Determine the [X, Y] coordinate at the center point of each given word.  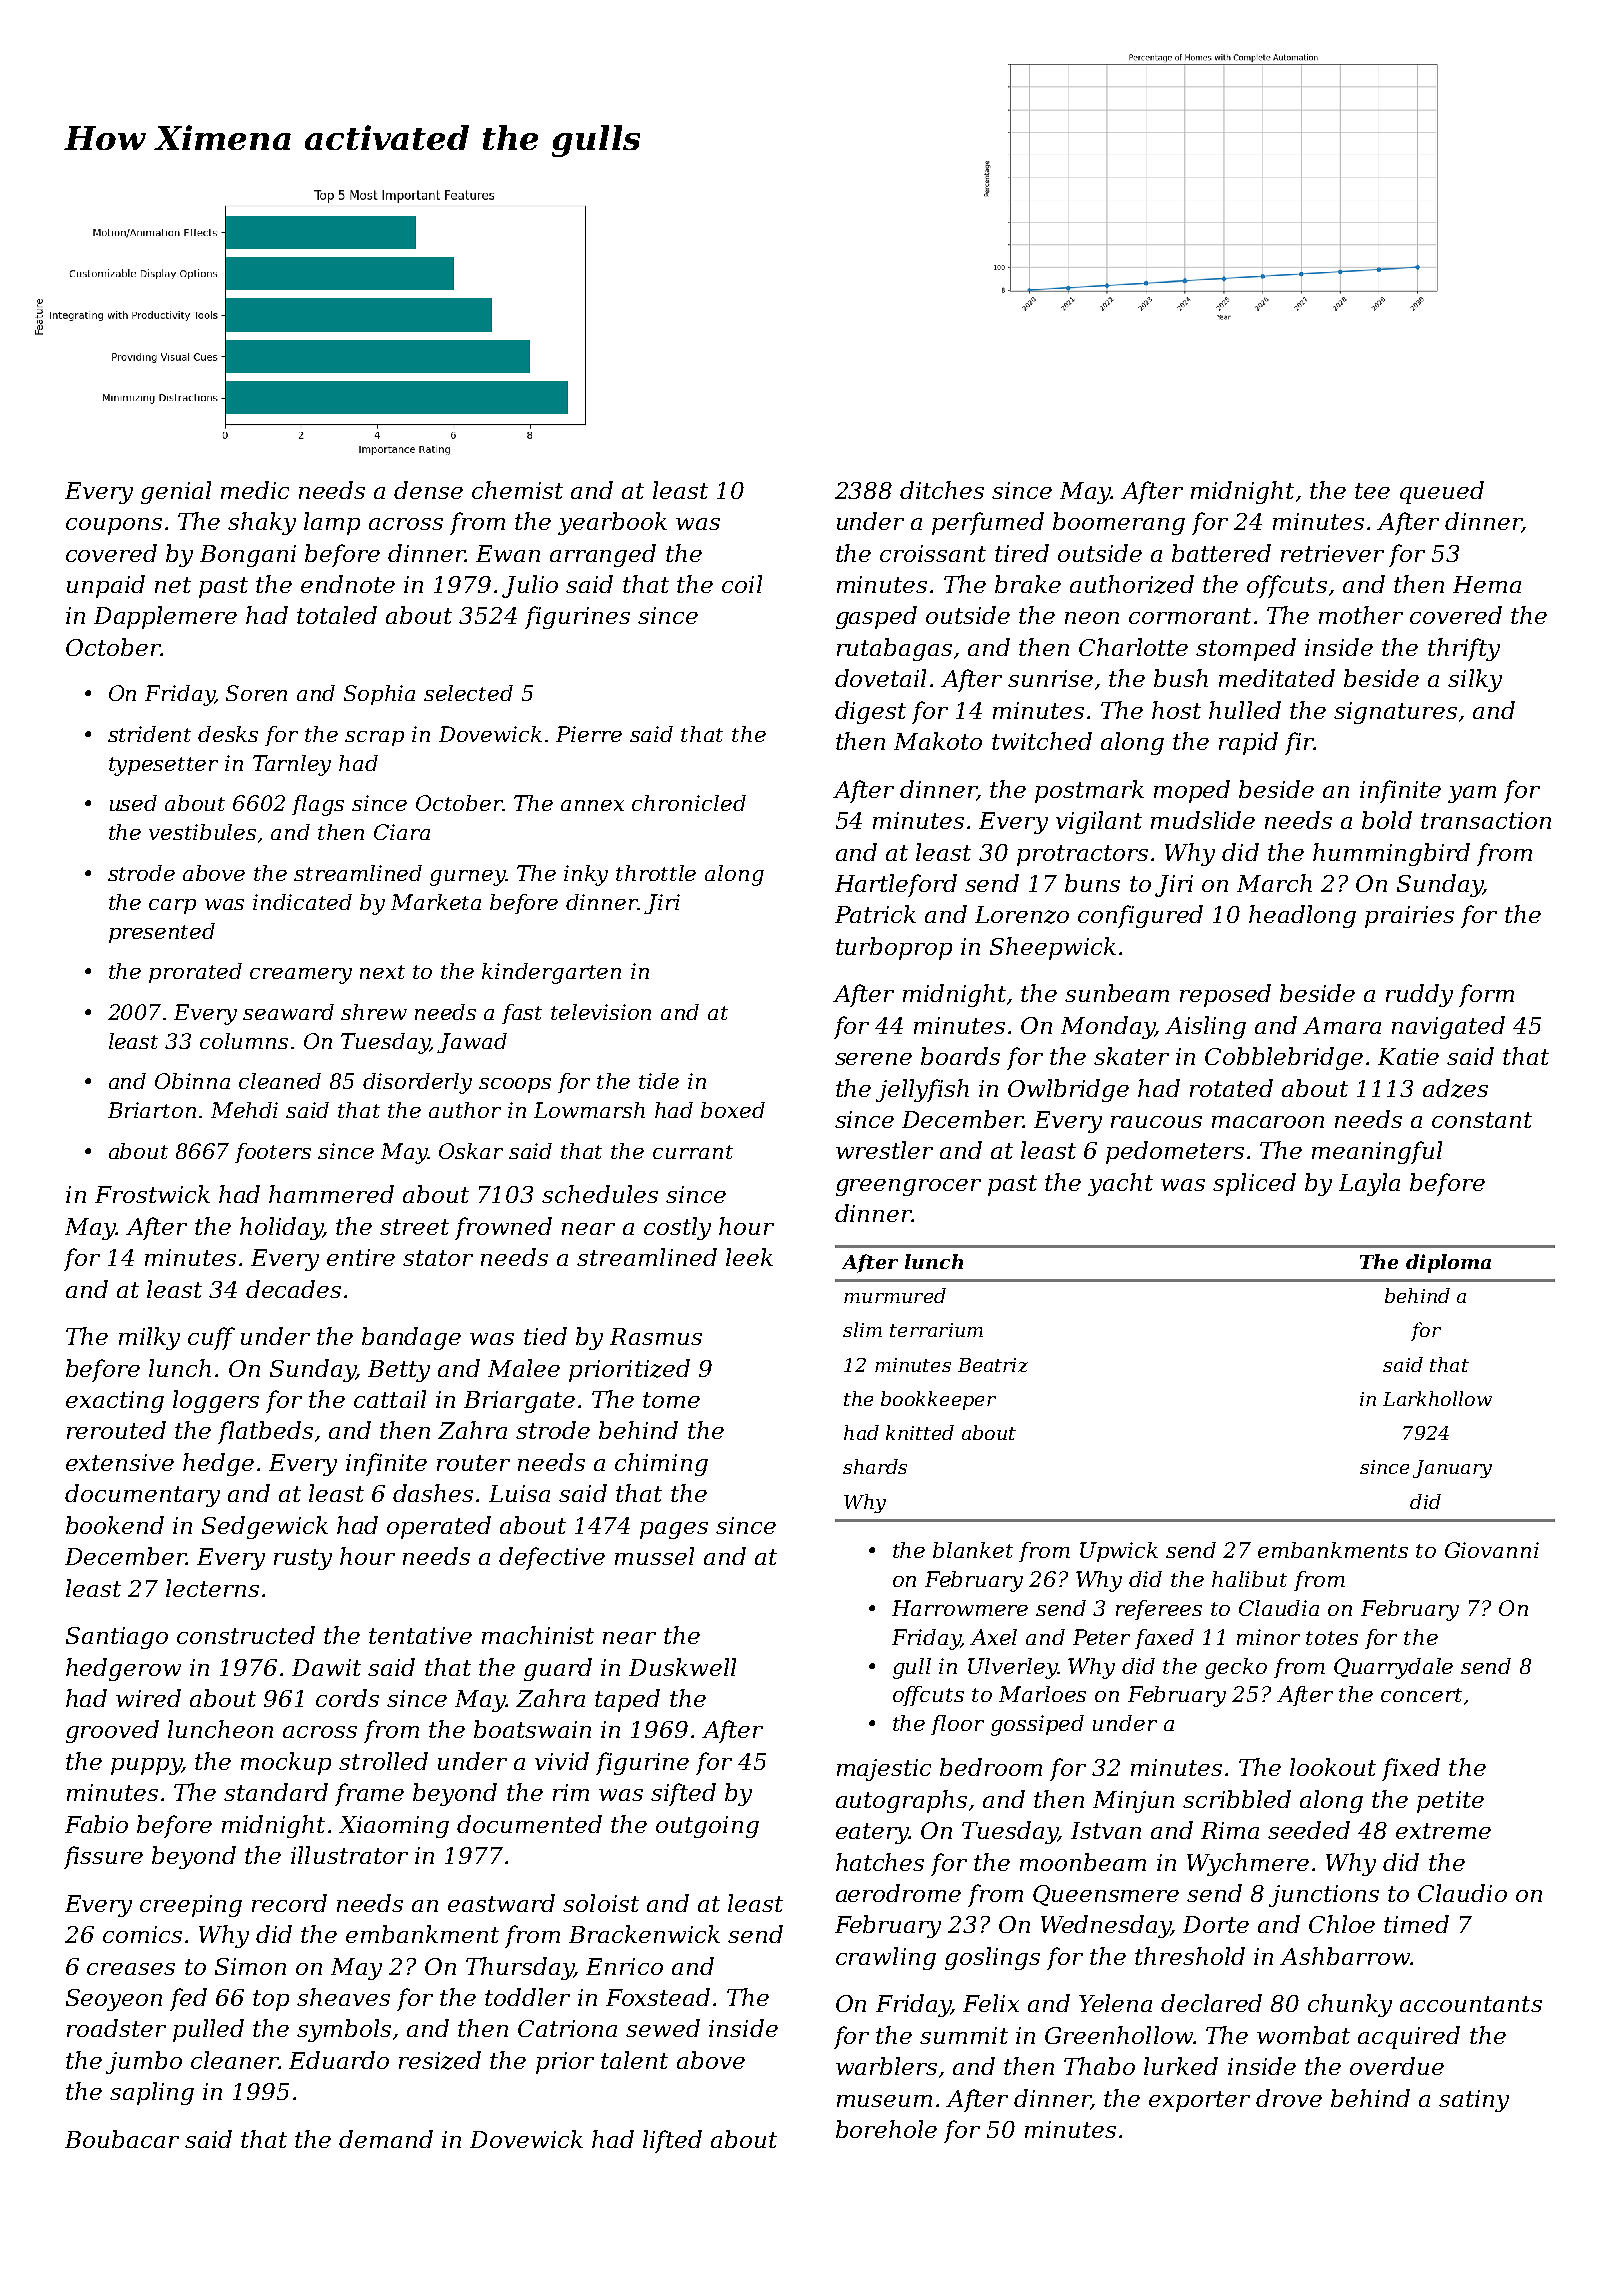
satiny [1474, 2101]
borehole [886, 2129]
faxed [1164, 1639]
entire [361, 1257]
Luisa [519, 1493]
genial [176, 492]
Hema [1487, 584]
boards [960, 1056]
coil [742, 584]
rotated [1231, 1088]
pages [674, 1530]
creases [131, 1969]
